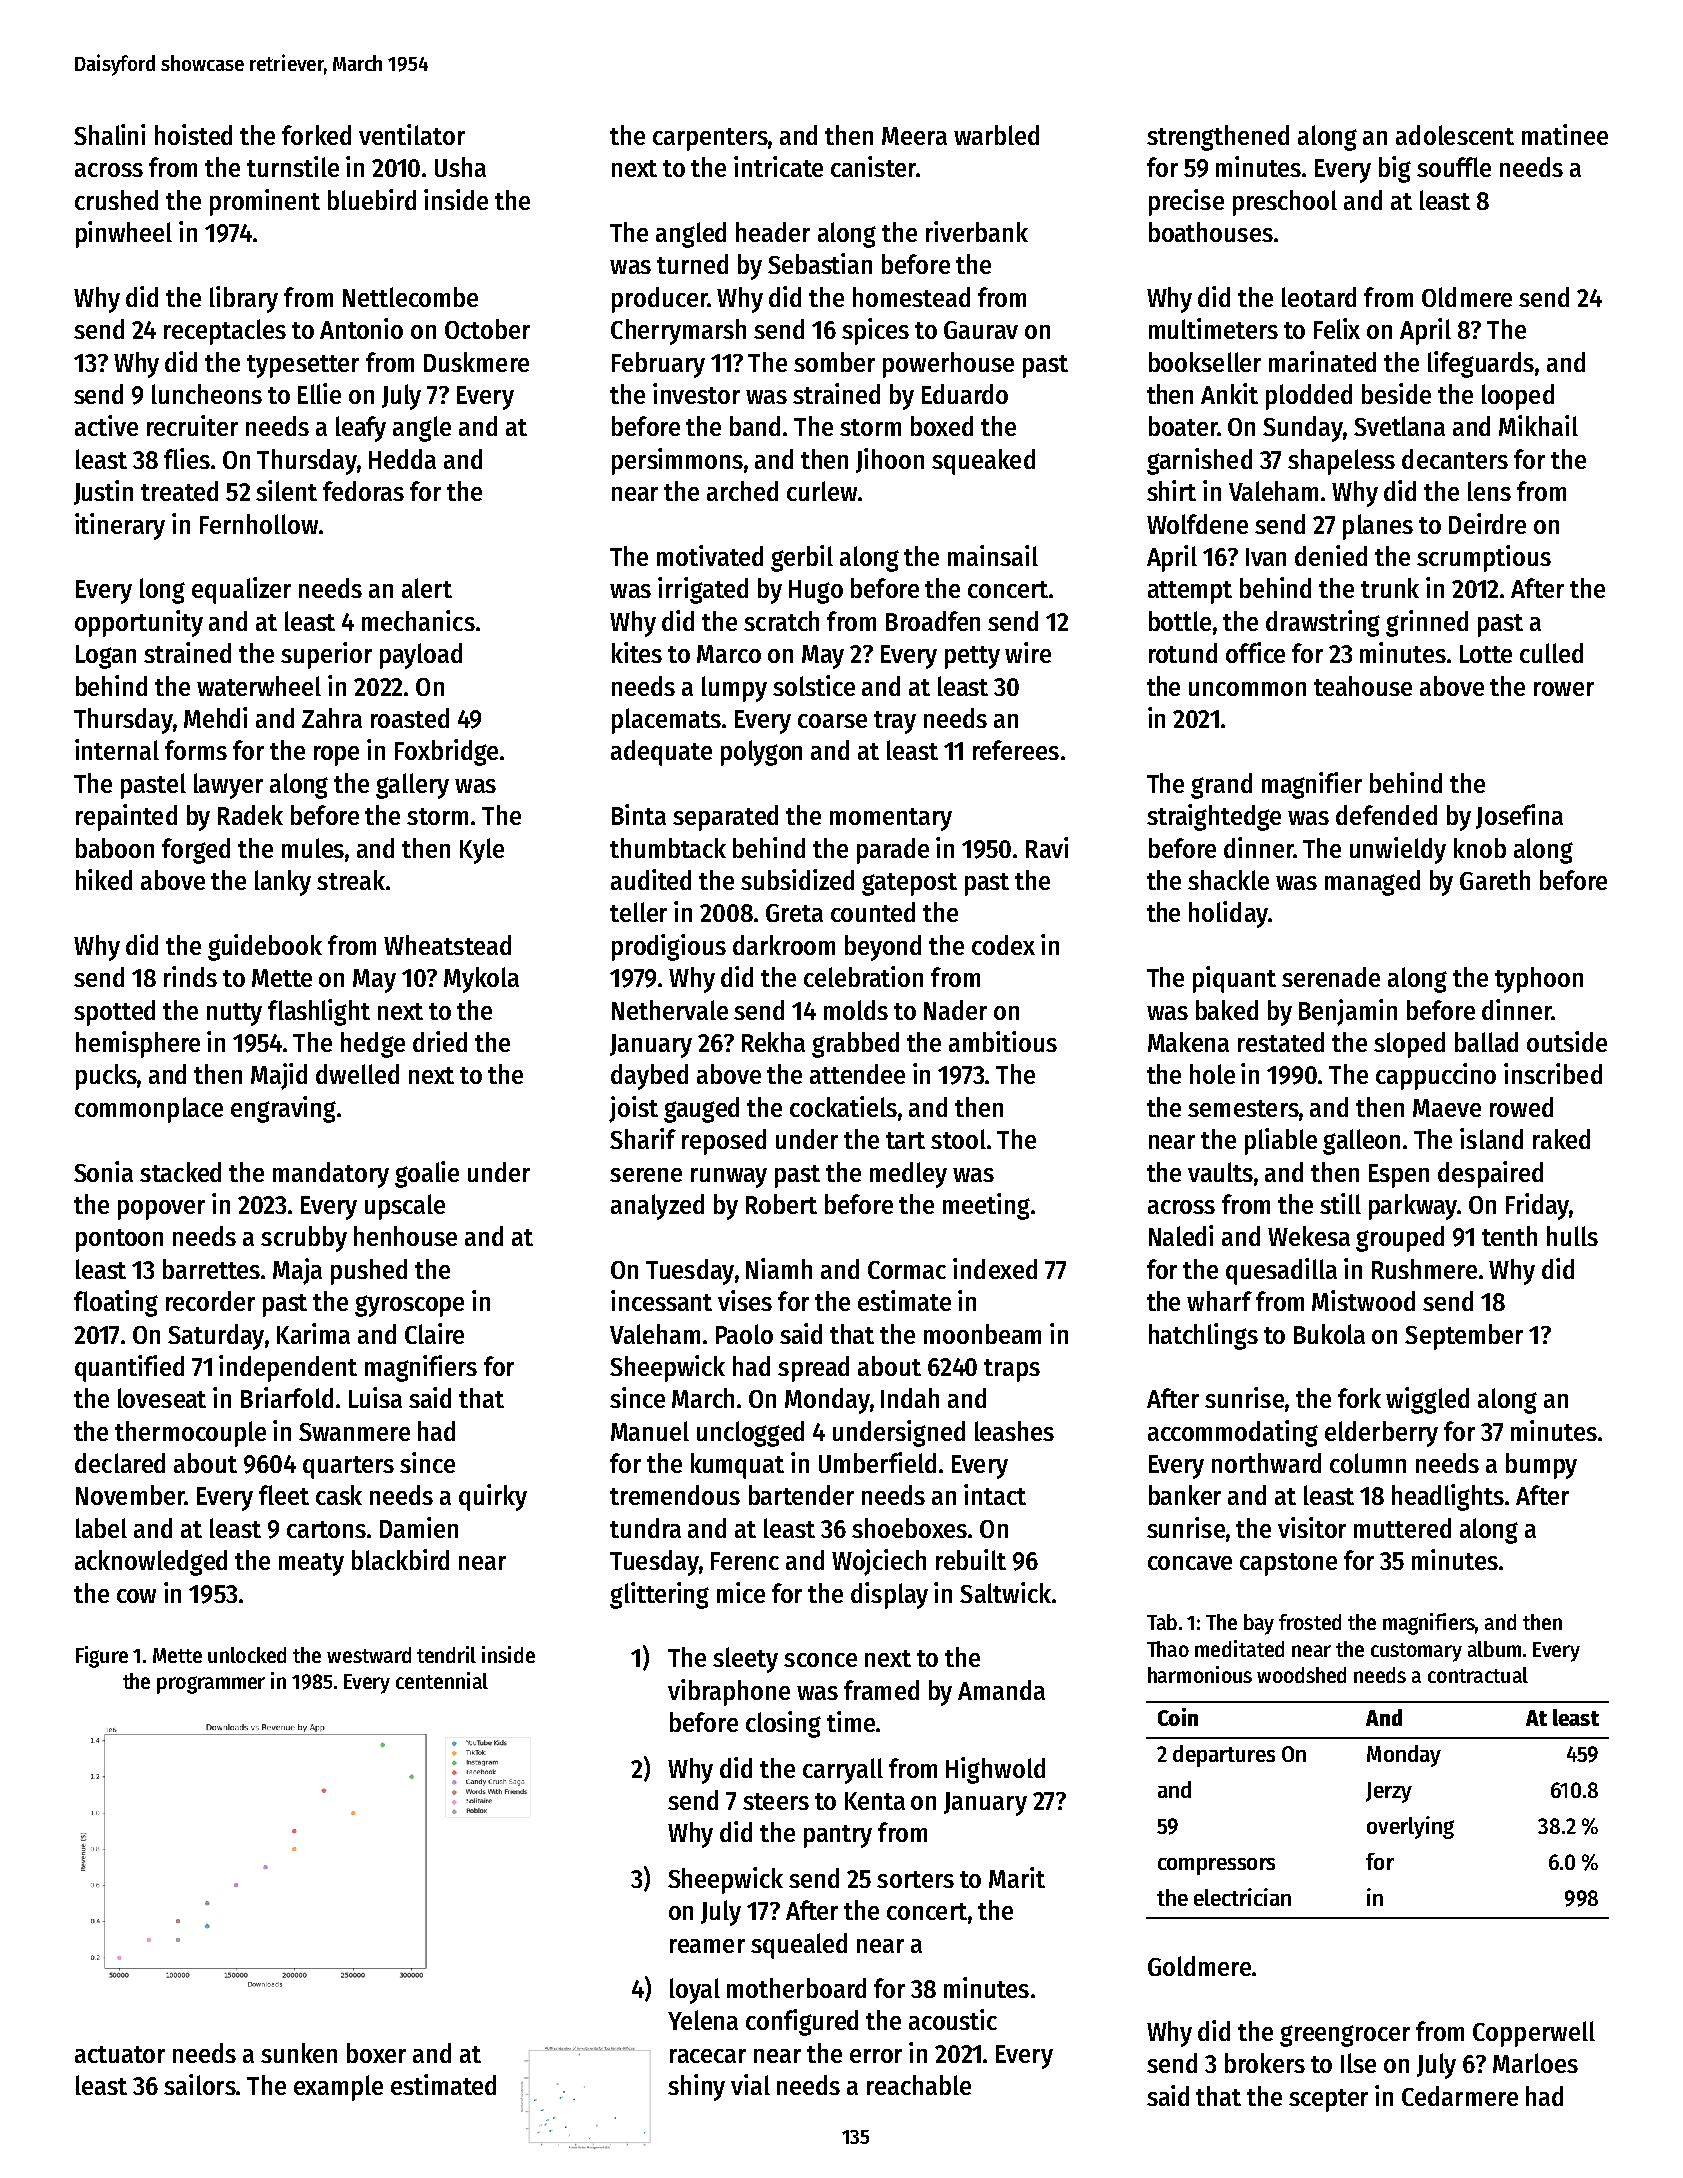 The image size is (1683, 2178). Describe the element at coordinates (331, 1175) in the screenshot. I see `mandatory` at that location.
